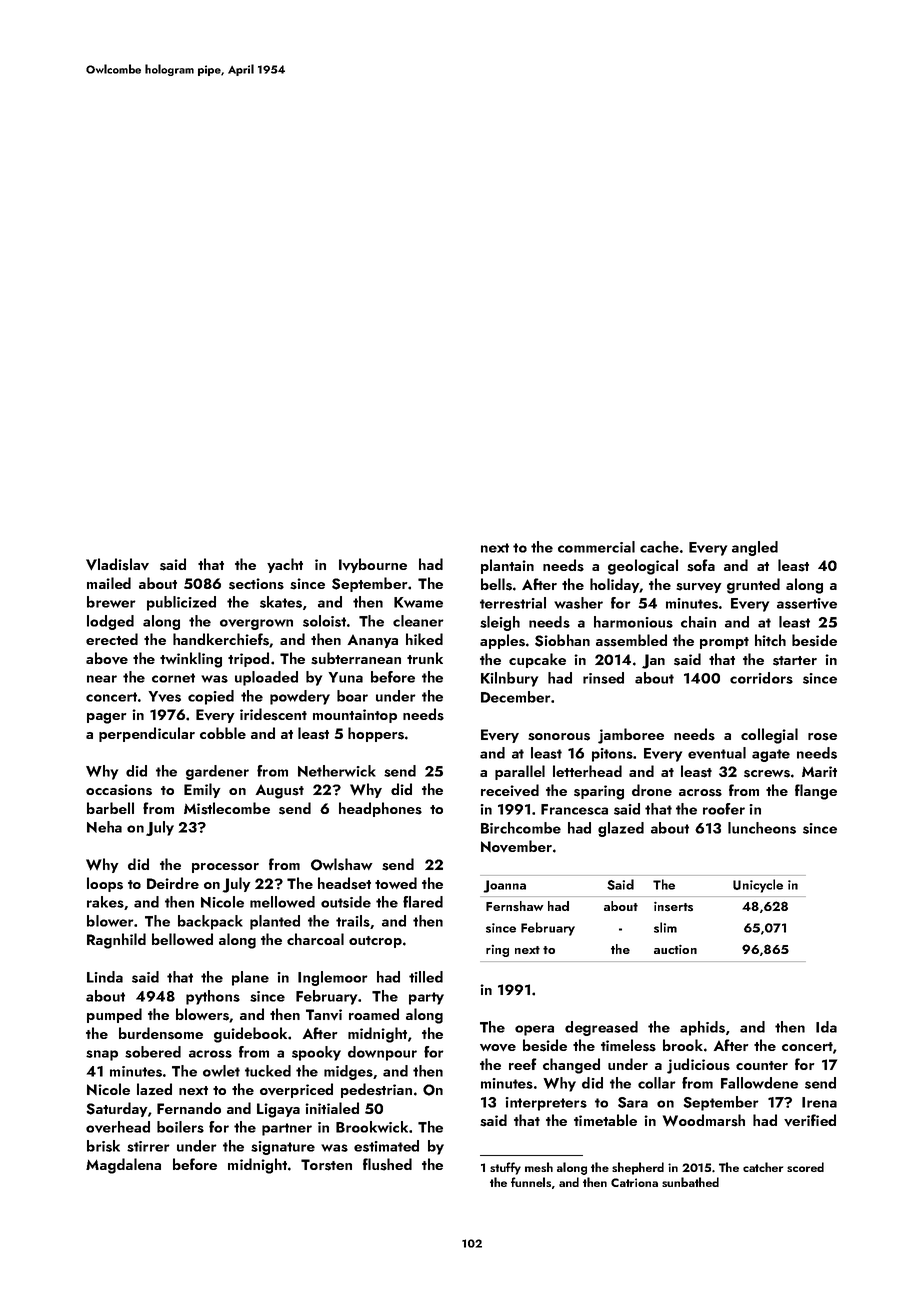 This page has width=924, height=1308. I want to click on roofer, so click(724, 809).
